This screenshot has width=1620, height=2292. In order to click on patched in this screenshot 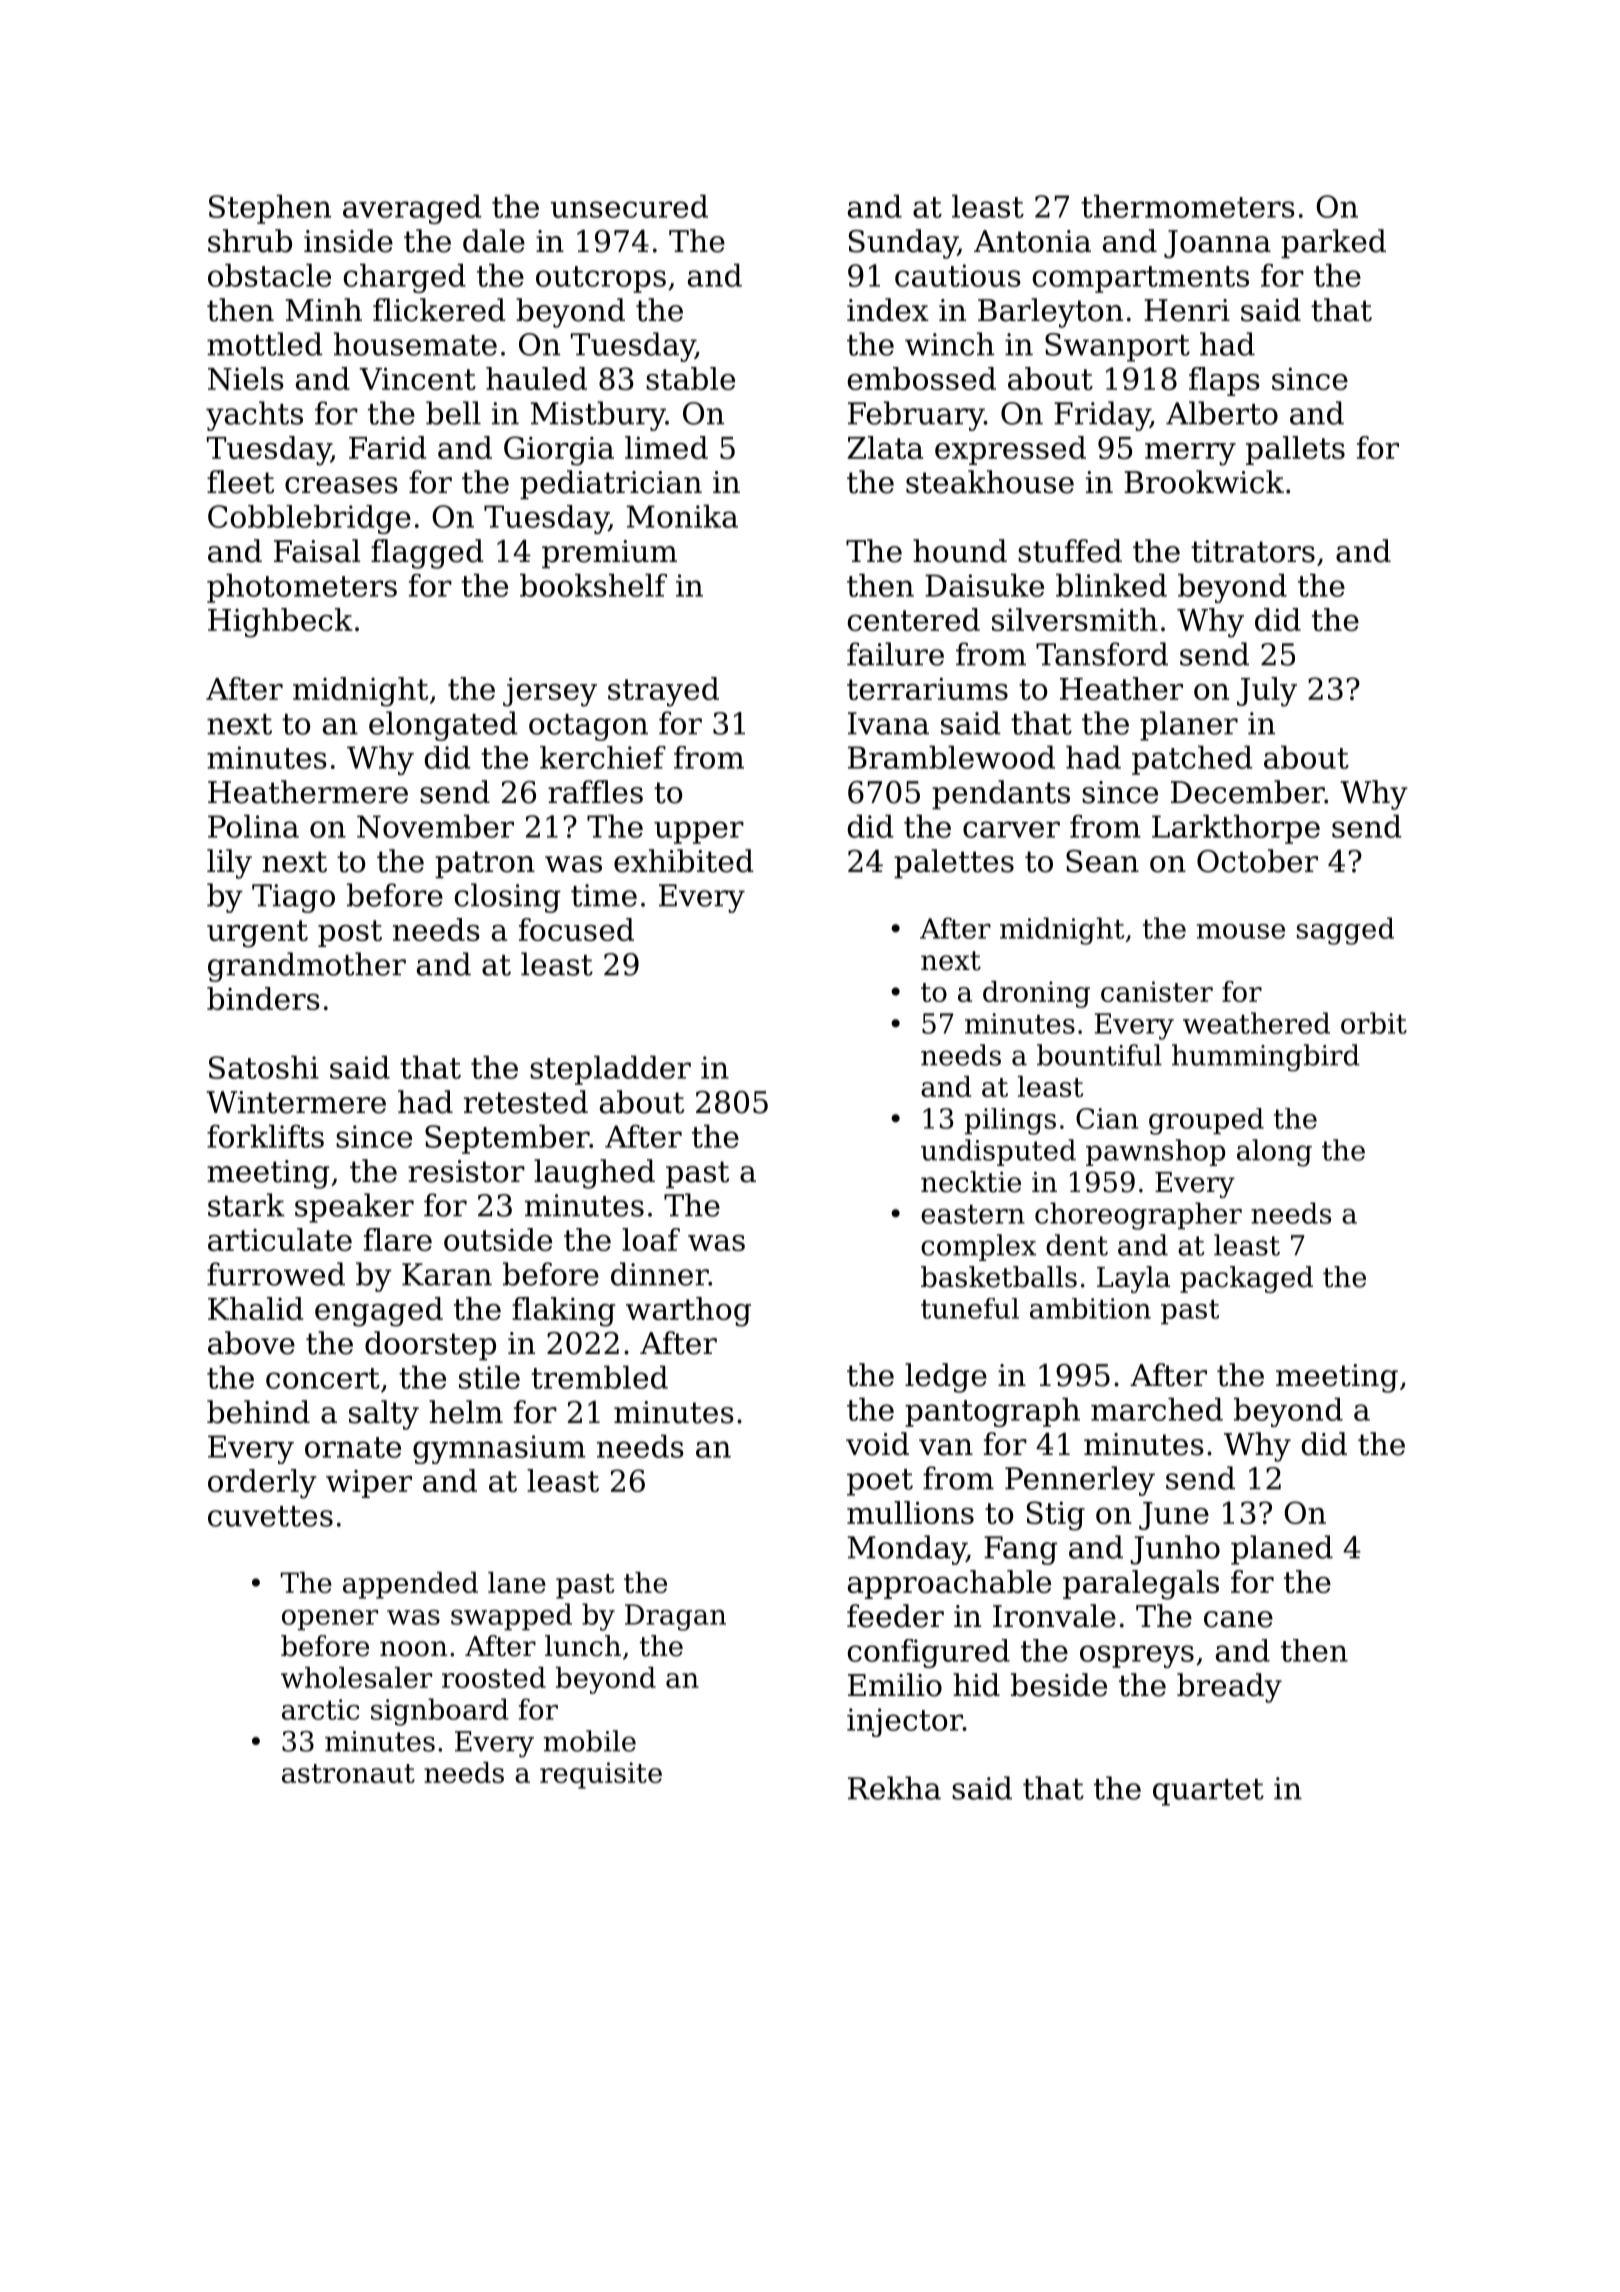, I will do `click(1192, 760)`.
